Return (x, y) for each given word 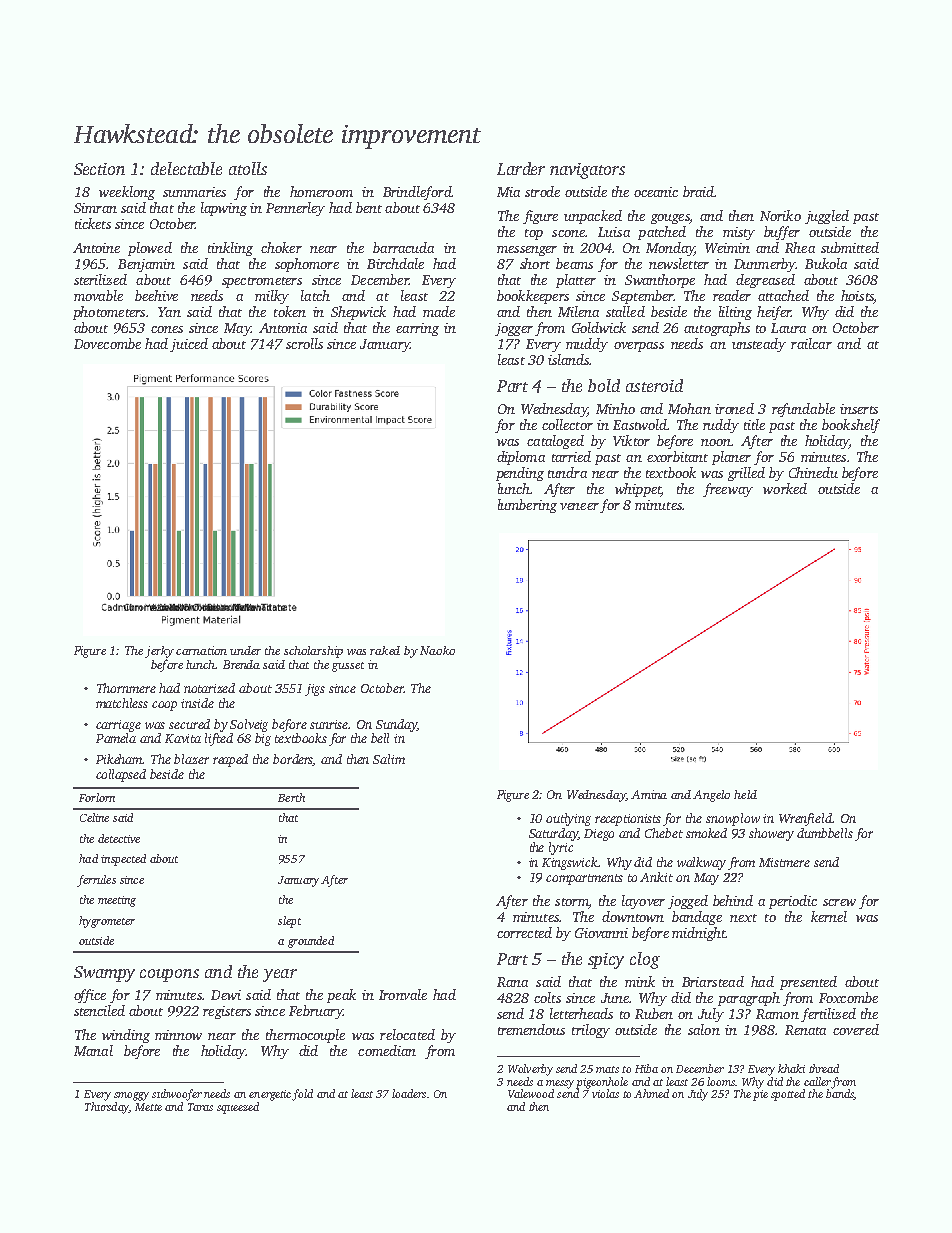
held (745, 794)
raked (385, 650)
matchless (122, 703)
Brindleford (417, 193)
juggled (827, 217)
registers (227, 1012)
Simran (95, 208)
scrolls (304, 343)
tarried (571, 456)
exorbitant (677, 456)
